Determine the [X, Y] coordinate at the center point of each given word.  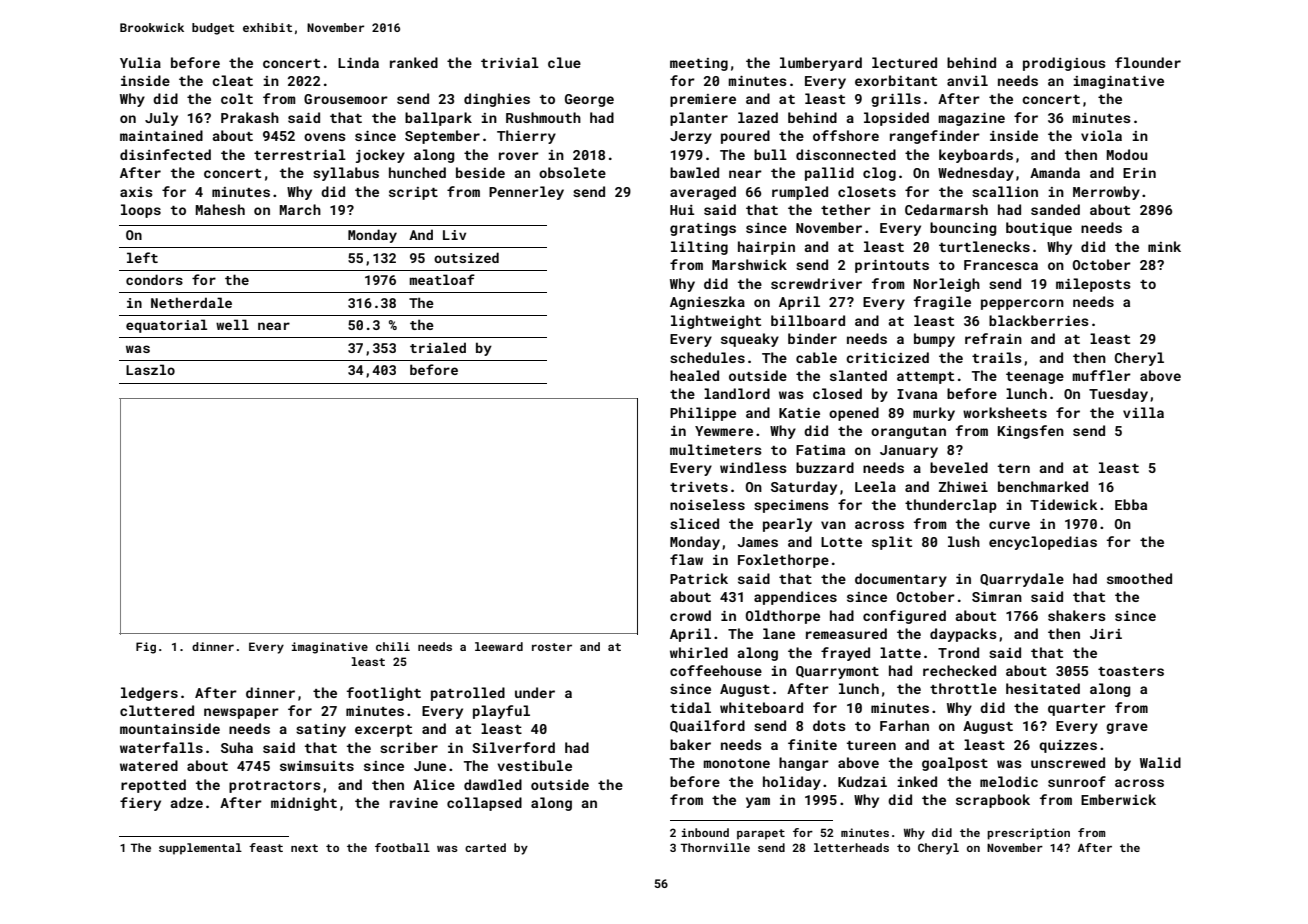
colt [237, 98]
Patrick [699, 578]
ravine [414, 803]
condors [154, 279]
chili [393, 646]
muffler [1101, 375]
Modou [1127, 154]
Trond [958, 652]
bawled [694, 172]
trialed [438, 347]
